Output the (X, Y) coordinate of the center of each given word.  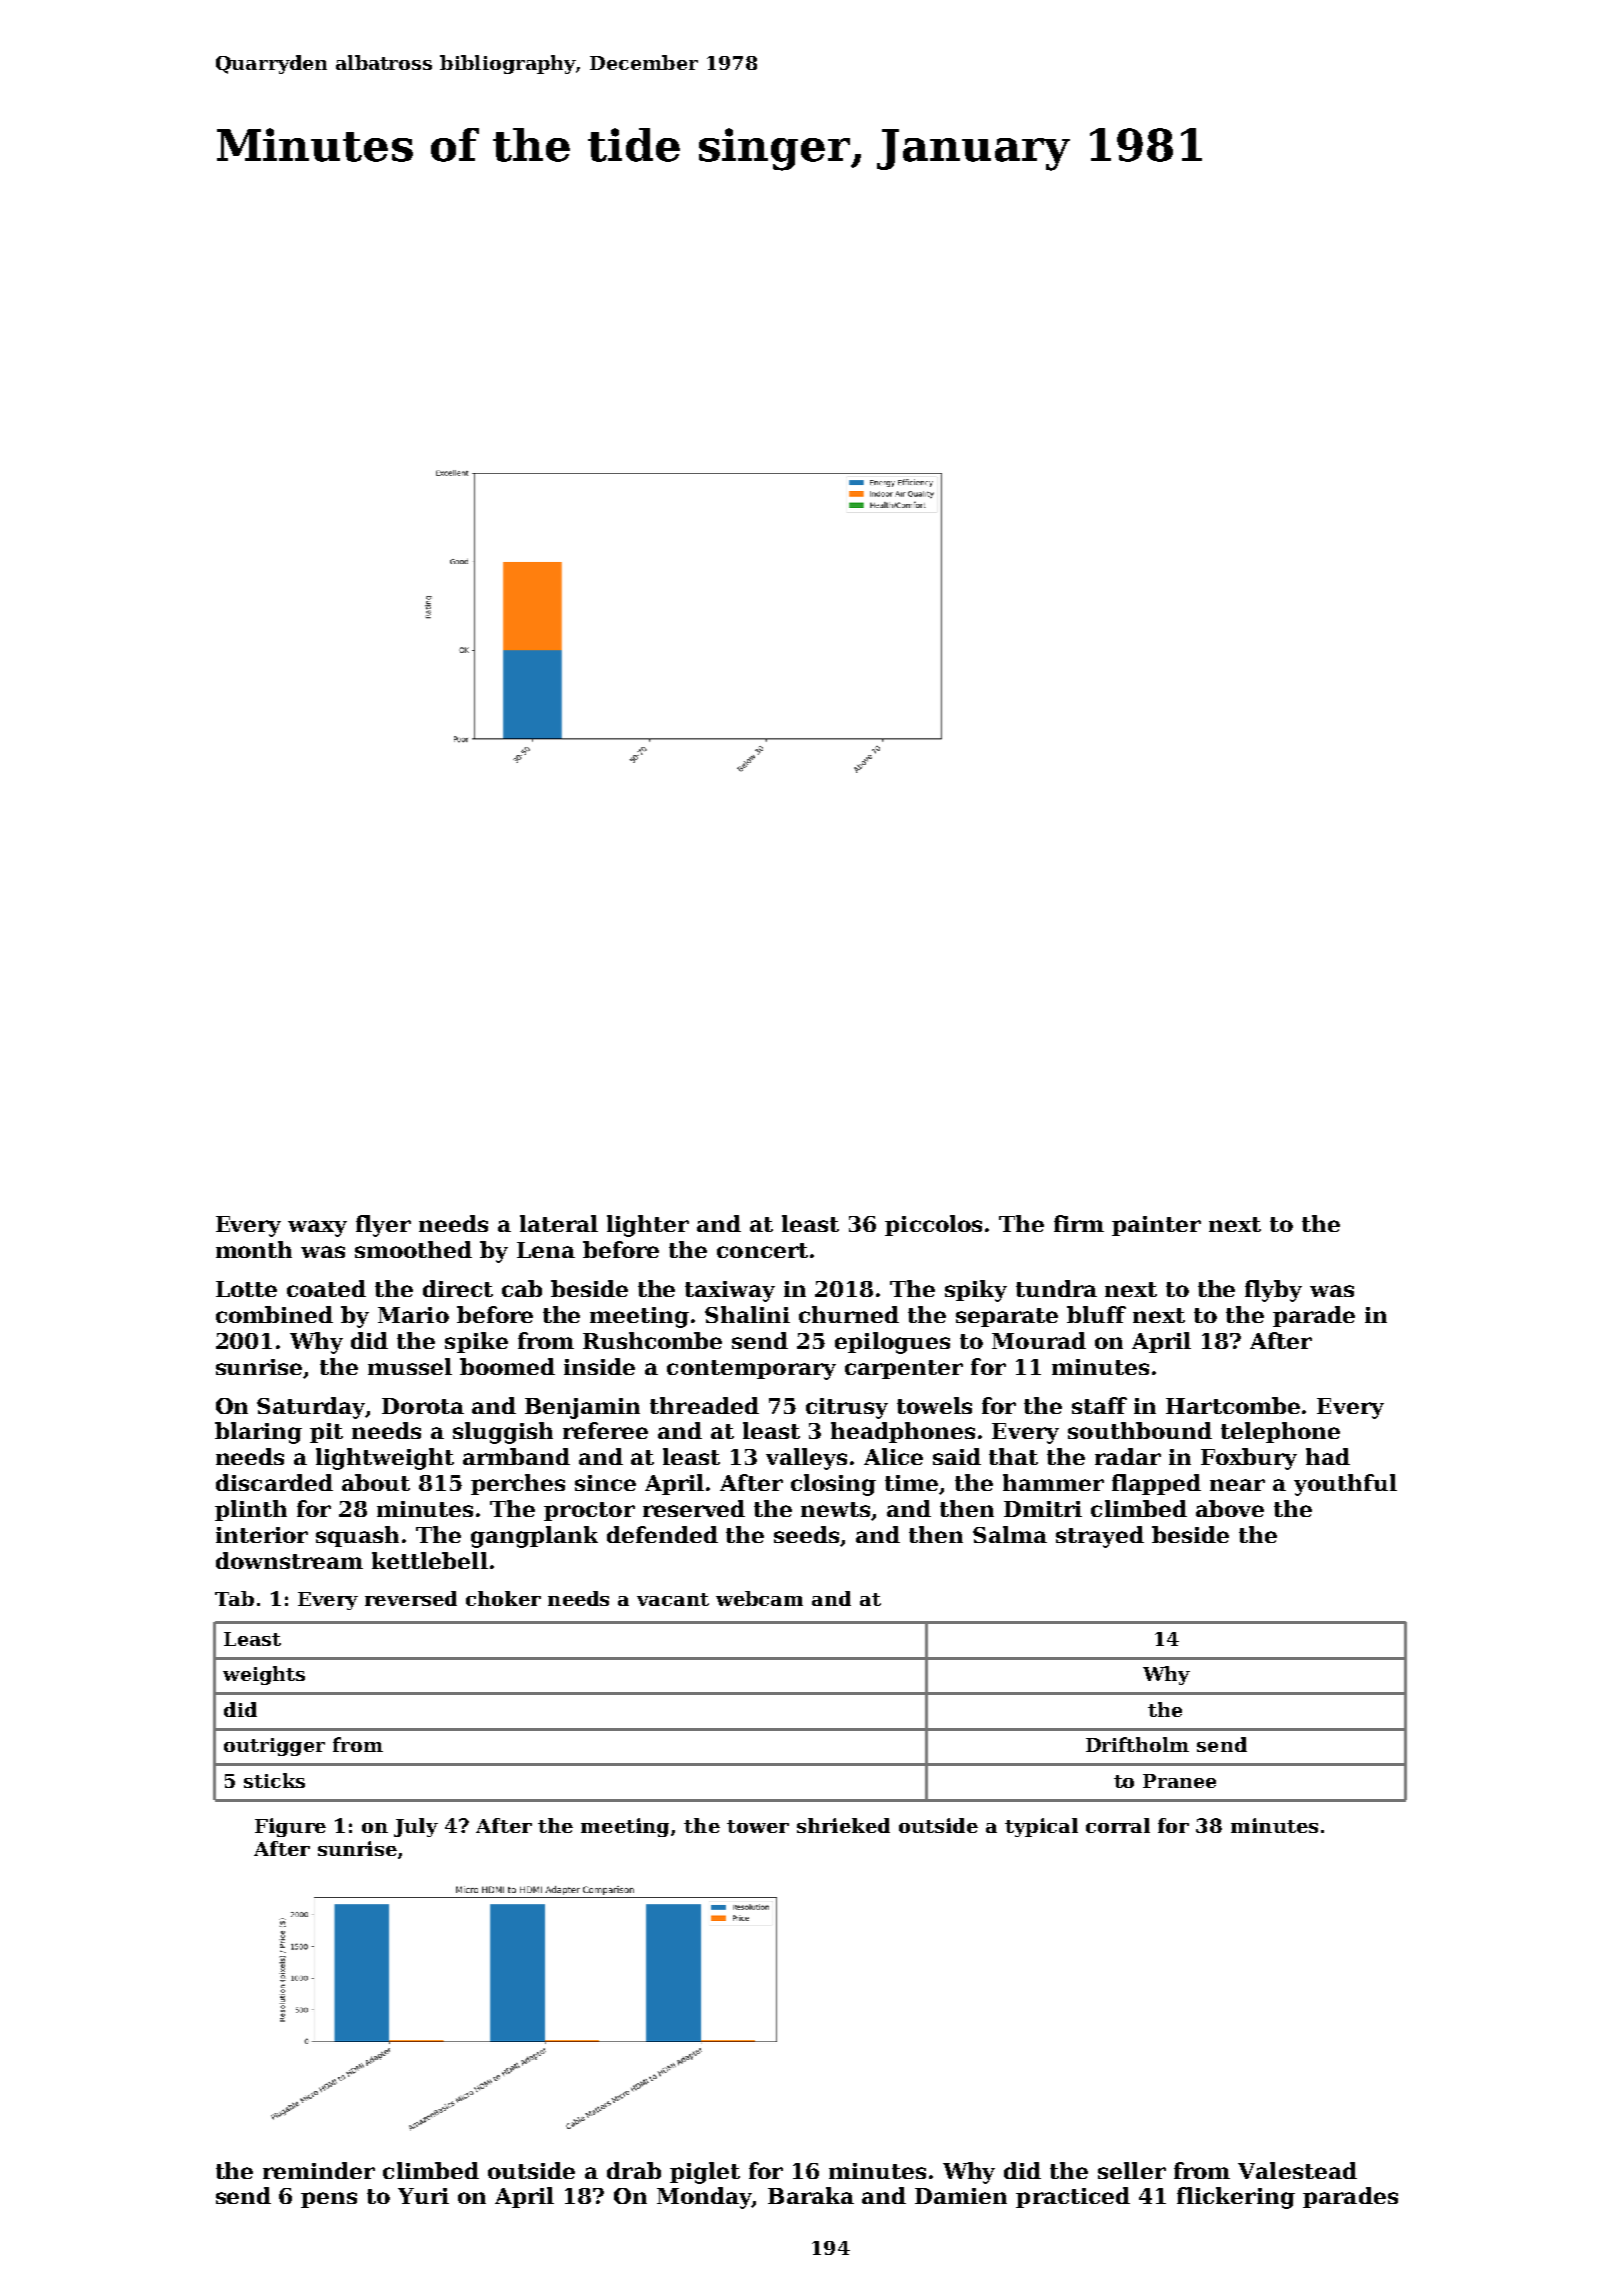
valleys (806, 1459)
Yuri (423, 2196)
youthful (1345, 1485)
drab (634, 2170)
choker (503, 1598)
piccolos (933, 1225)
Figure (290, 1827)
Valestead (1297, 2170)
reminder (319, 2170)
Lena (546, 1250)
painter (1156, 1226)
